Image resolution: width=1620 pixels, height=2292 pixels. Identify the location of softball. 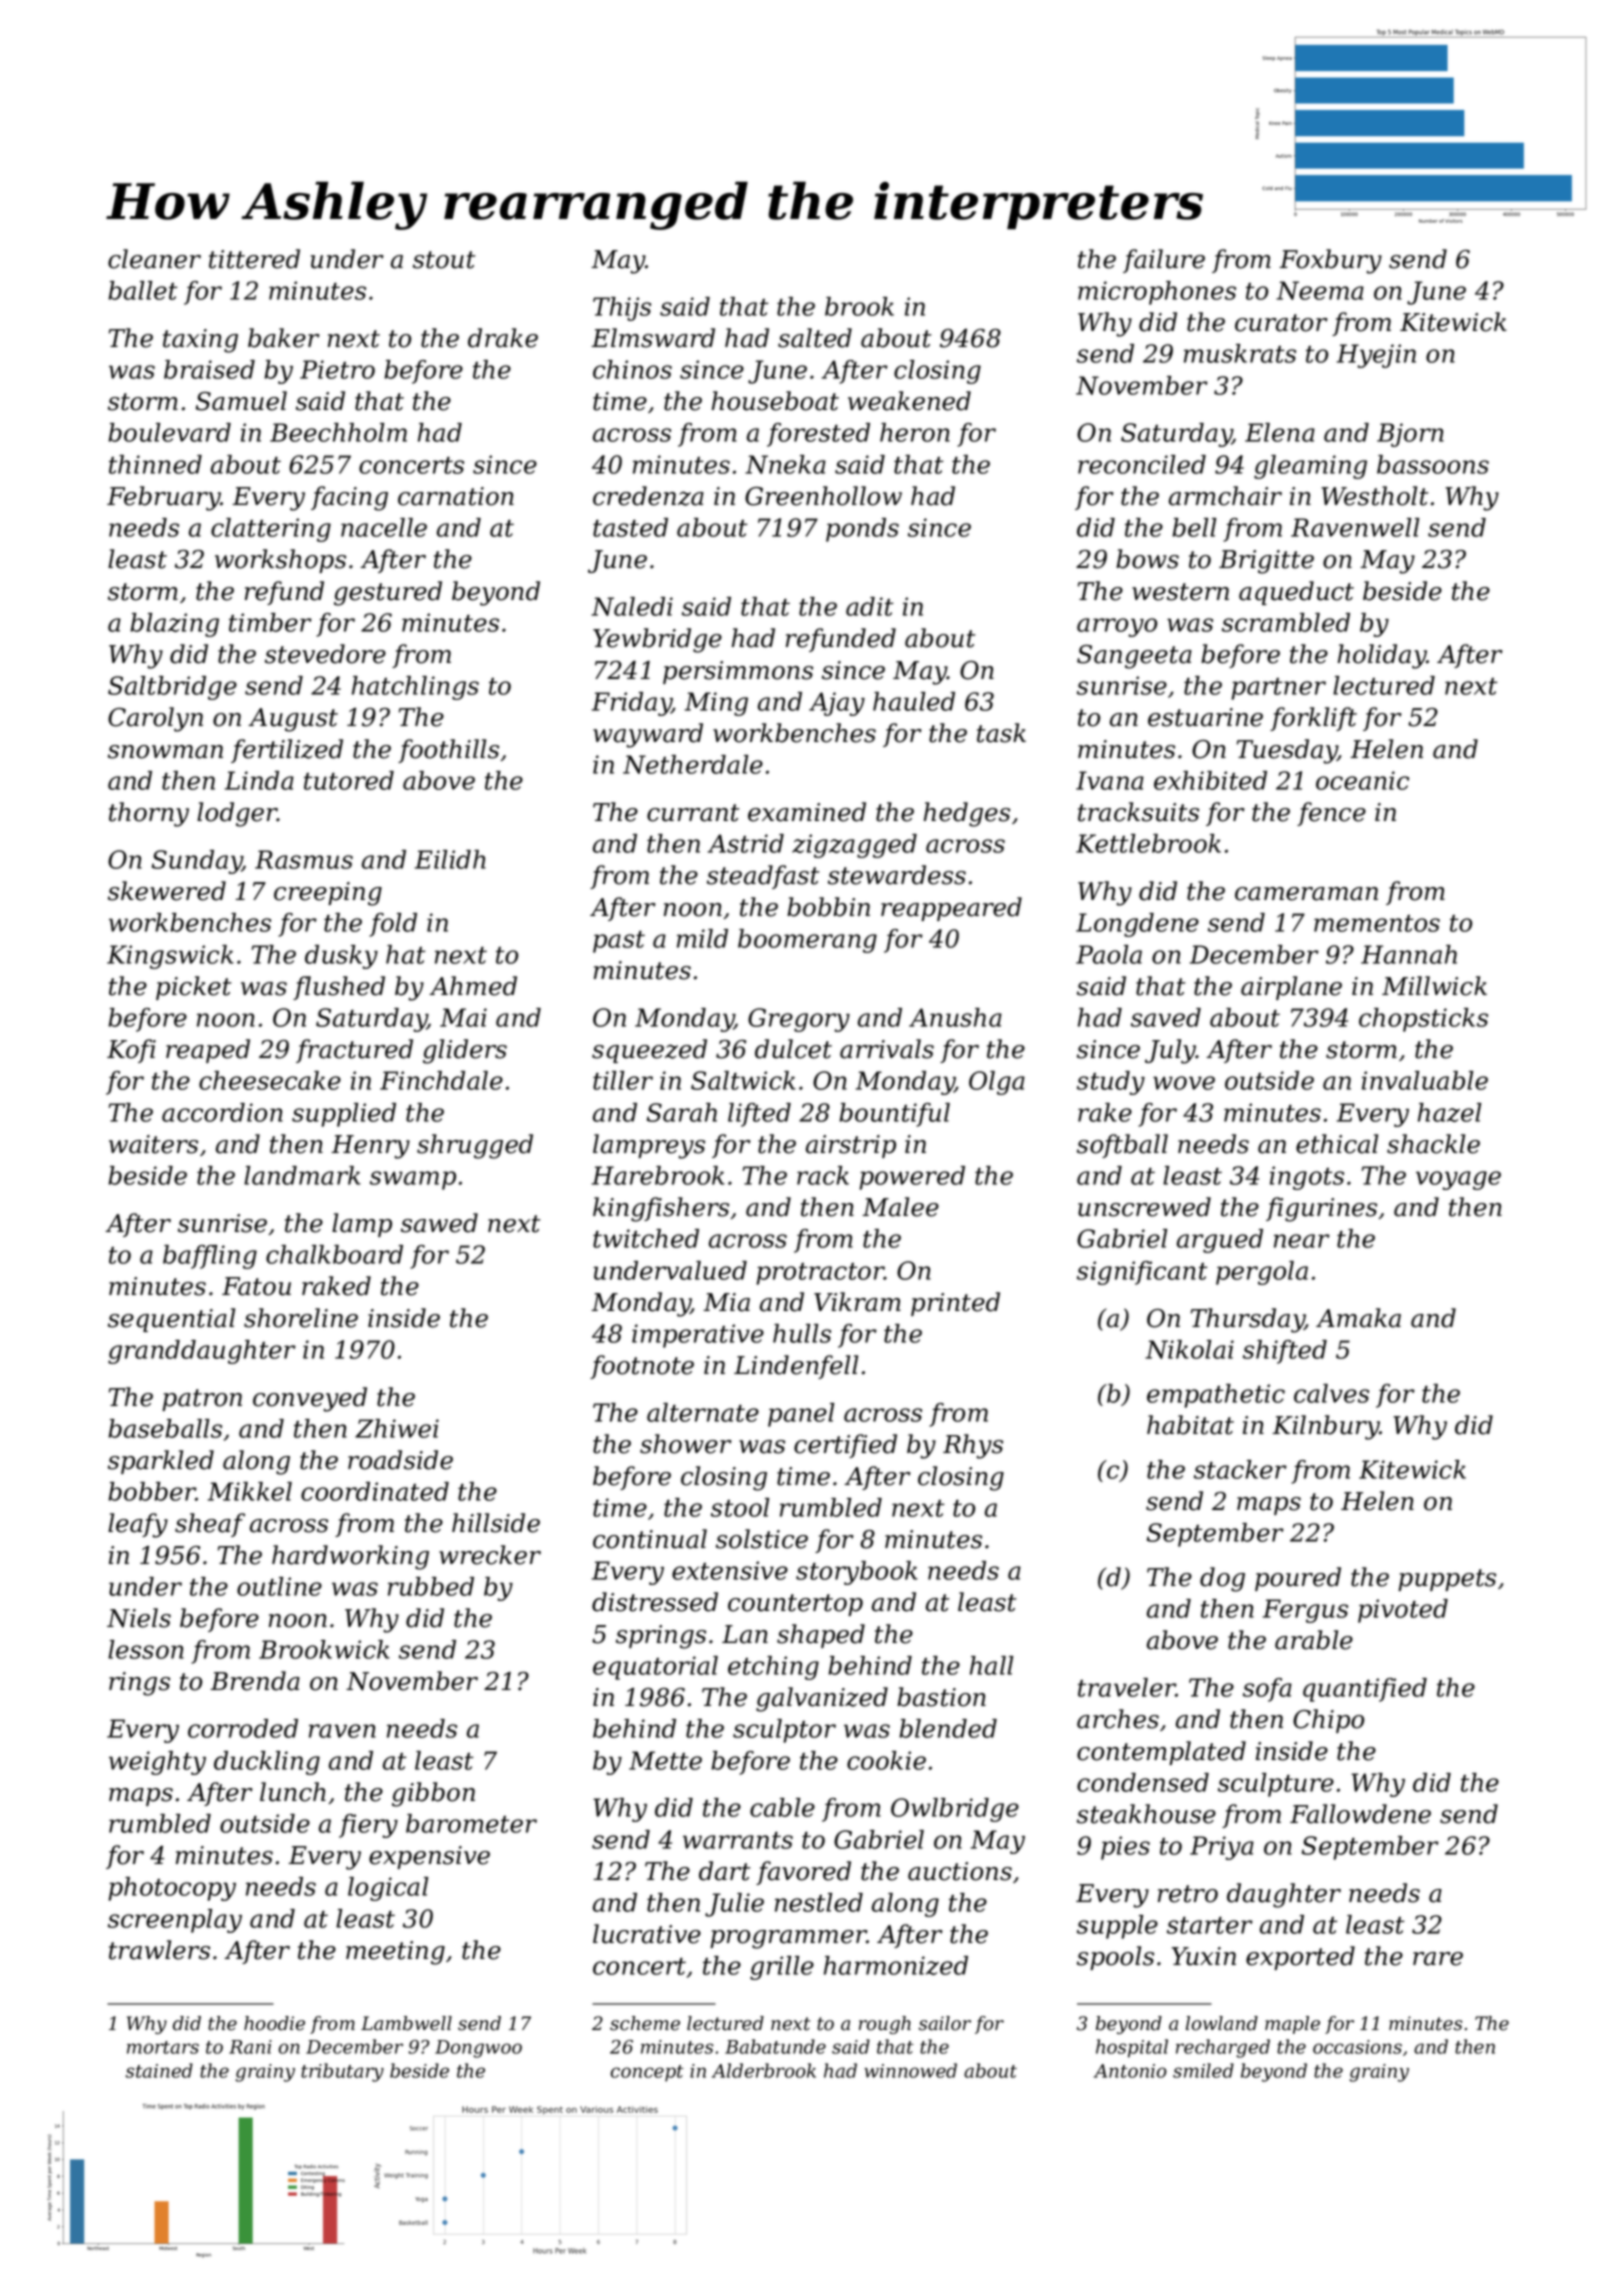
(1122, 1146).
